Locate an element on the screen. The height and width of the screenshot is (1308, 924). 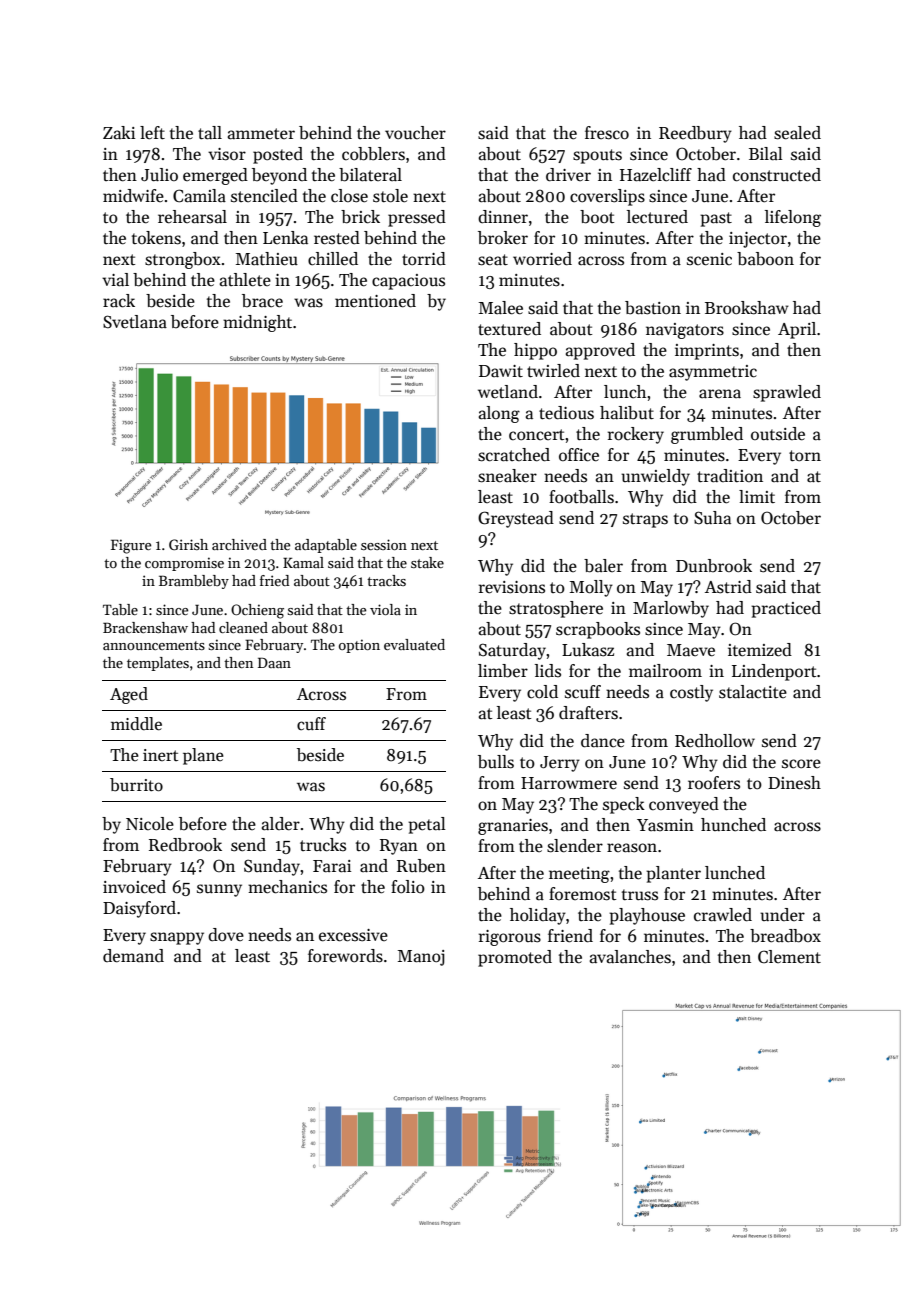
baboon is located at coordinates (765, 259).
